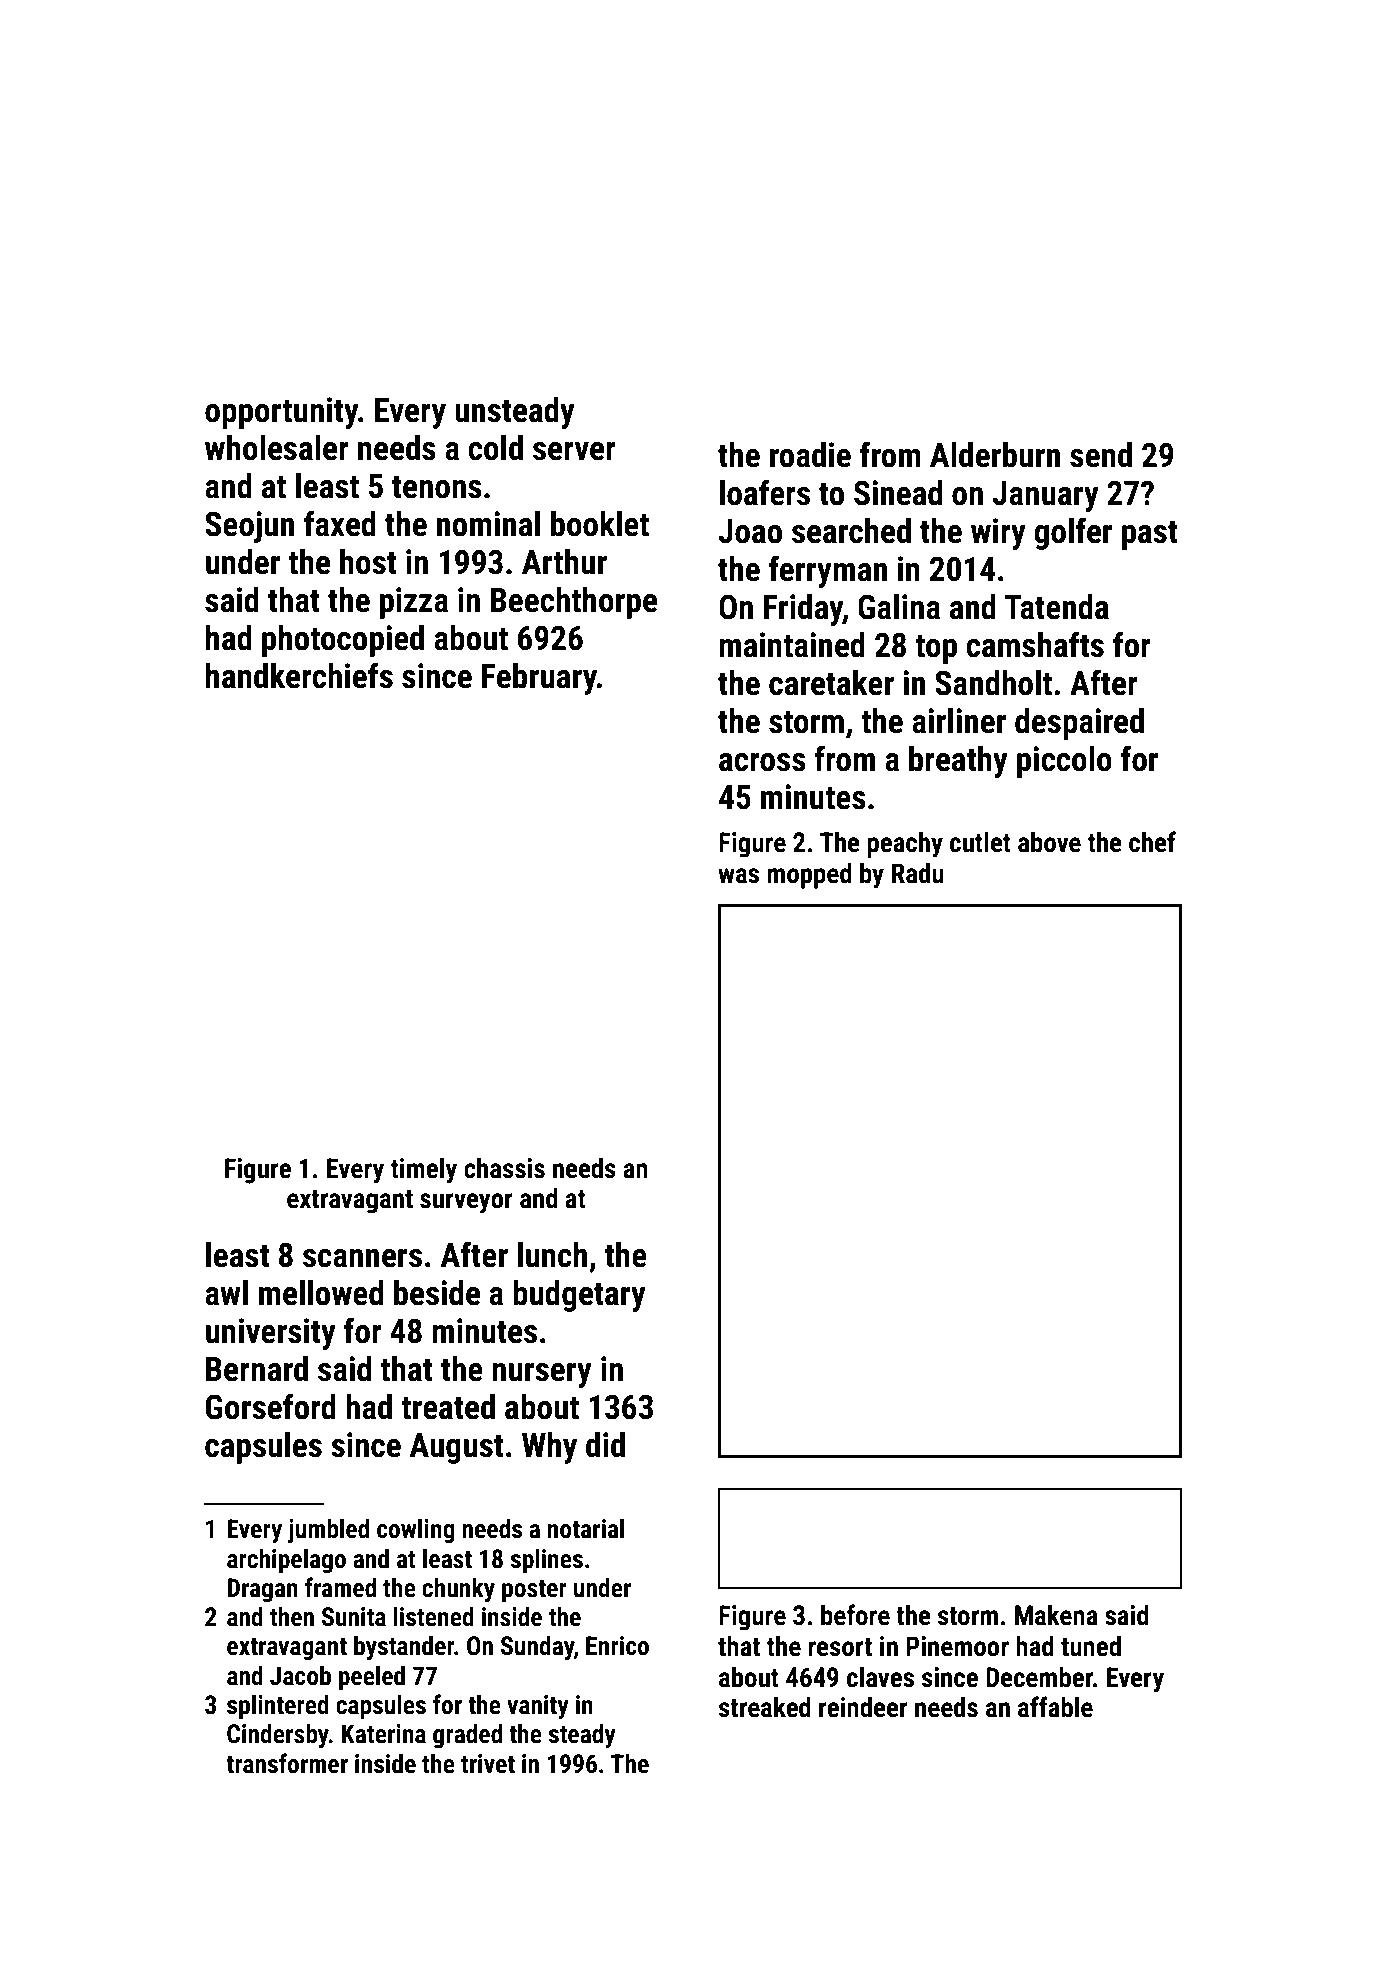  Describe the element at coordinates (504, 1168) in the page. I see `chassis` at that location.
